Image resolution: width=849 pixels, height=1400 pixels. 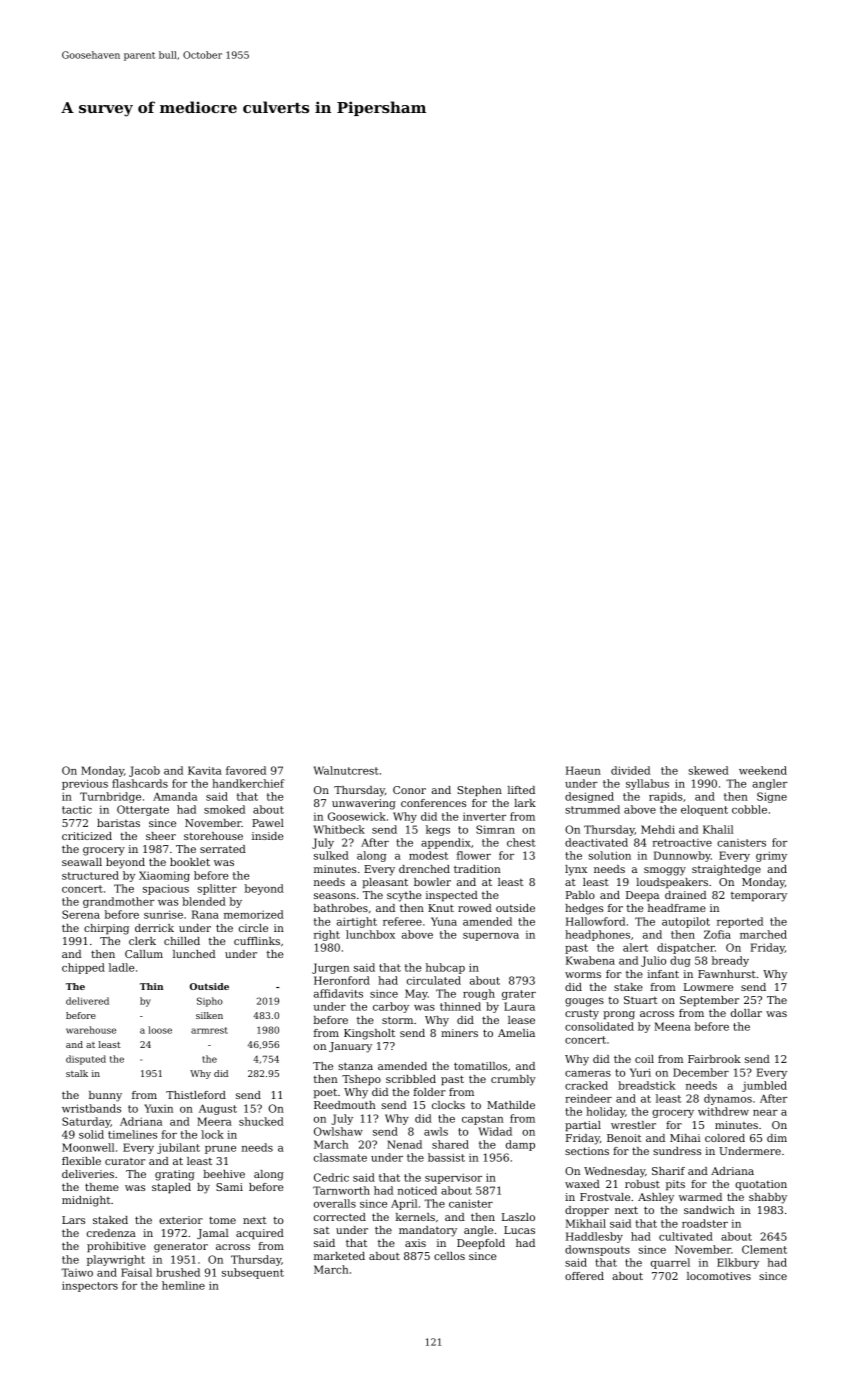 I want to click on smoked, so click(x=224, y=809).
